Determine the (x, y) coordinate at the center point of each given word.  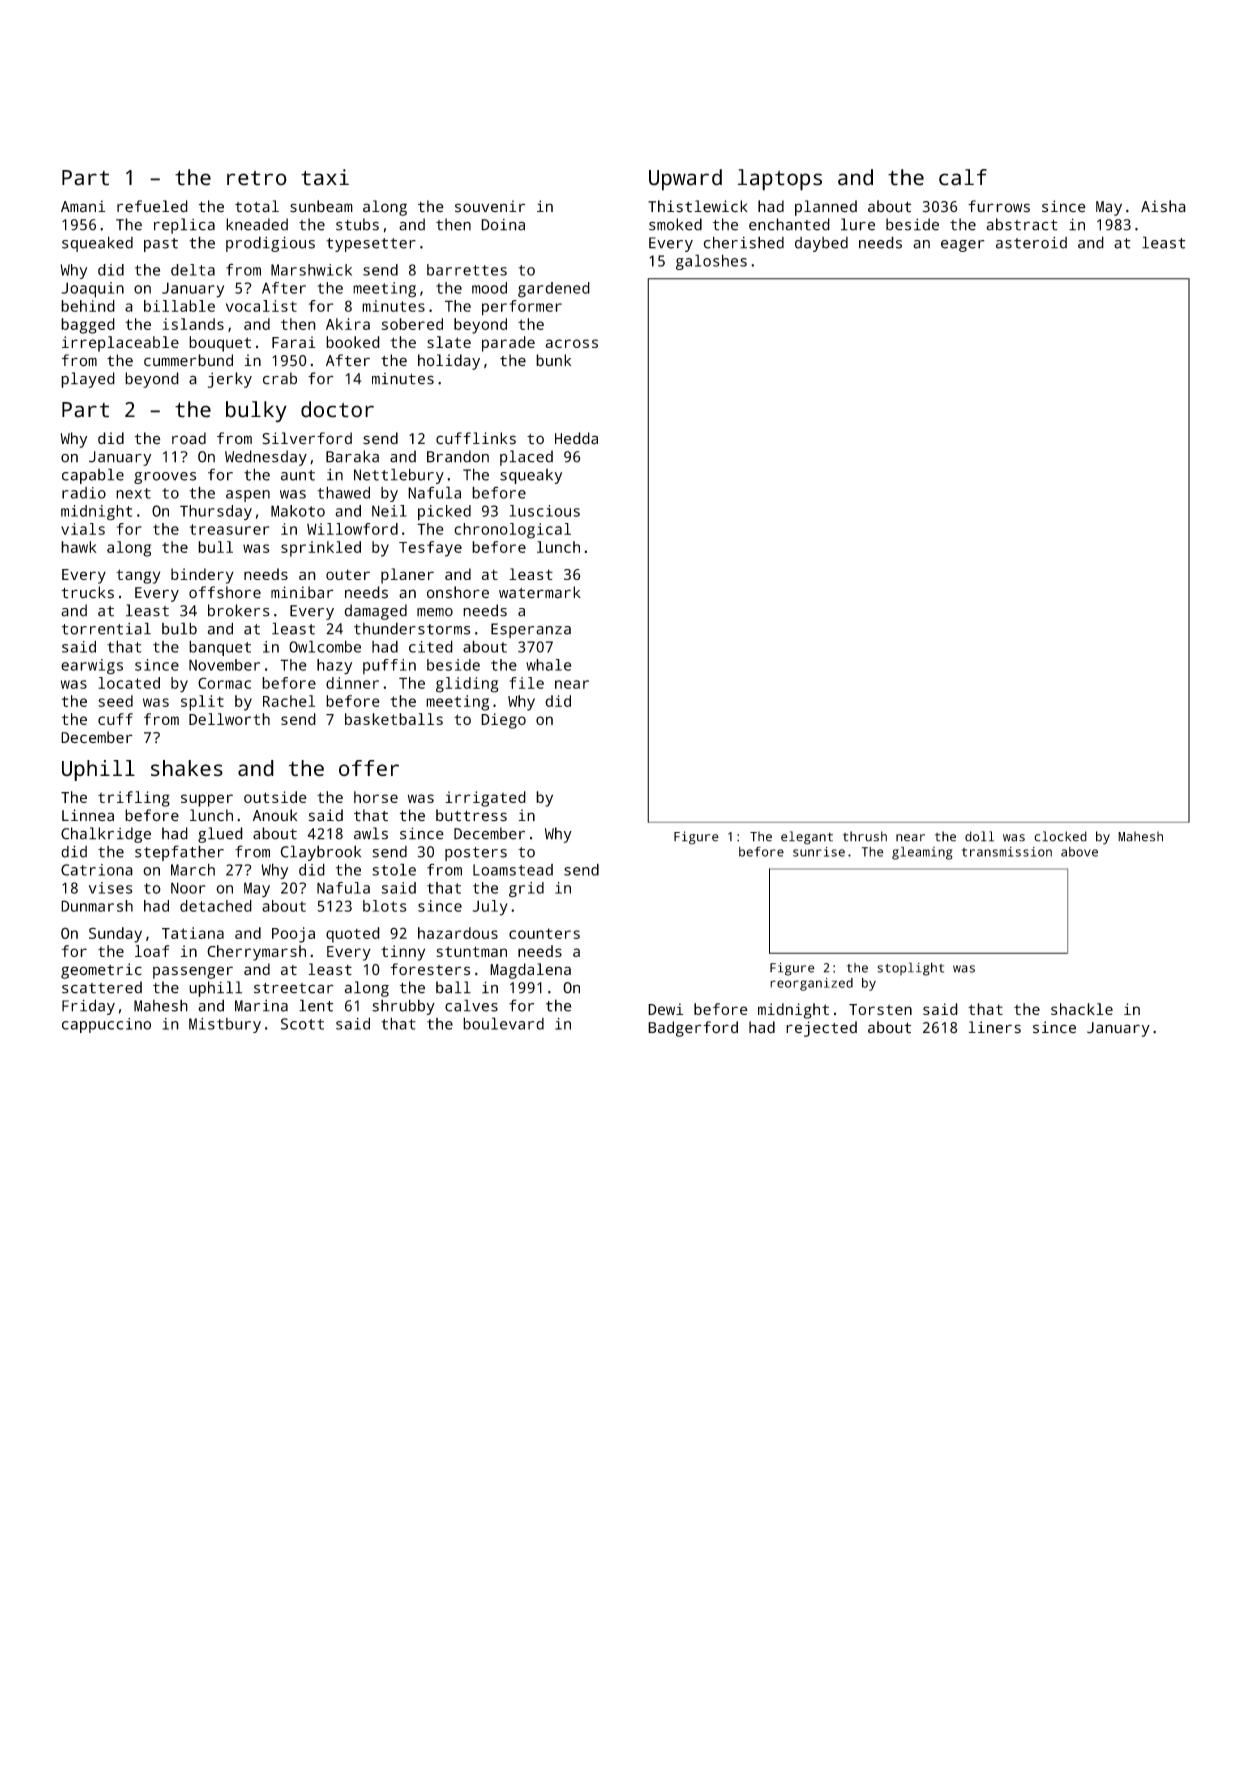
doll (979, 836)
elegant (807, 838)
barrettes (467, 270)
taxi (325, 177)
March (193, 869)
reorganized (811, 984)
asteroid (1031, 243)
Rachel (289, 701)
